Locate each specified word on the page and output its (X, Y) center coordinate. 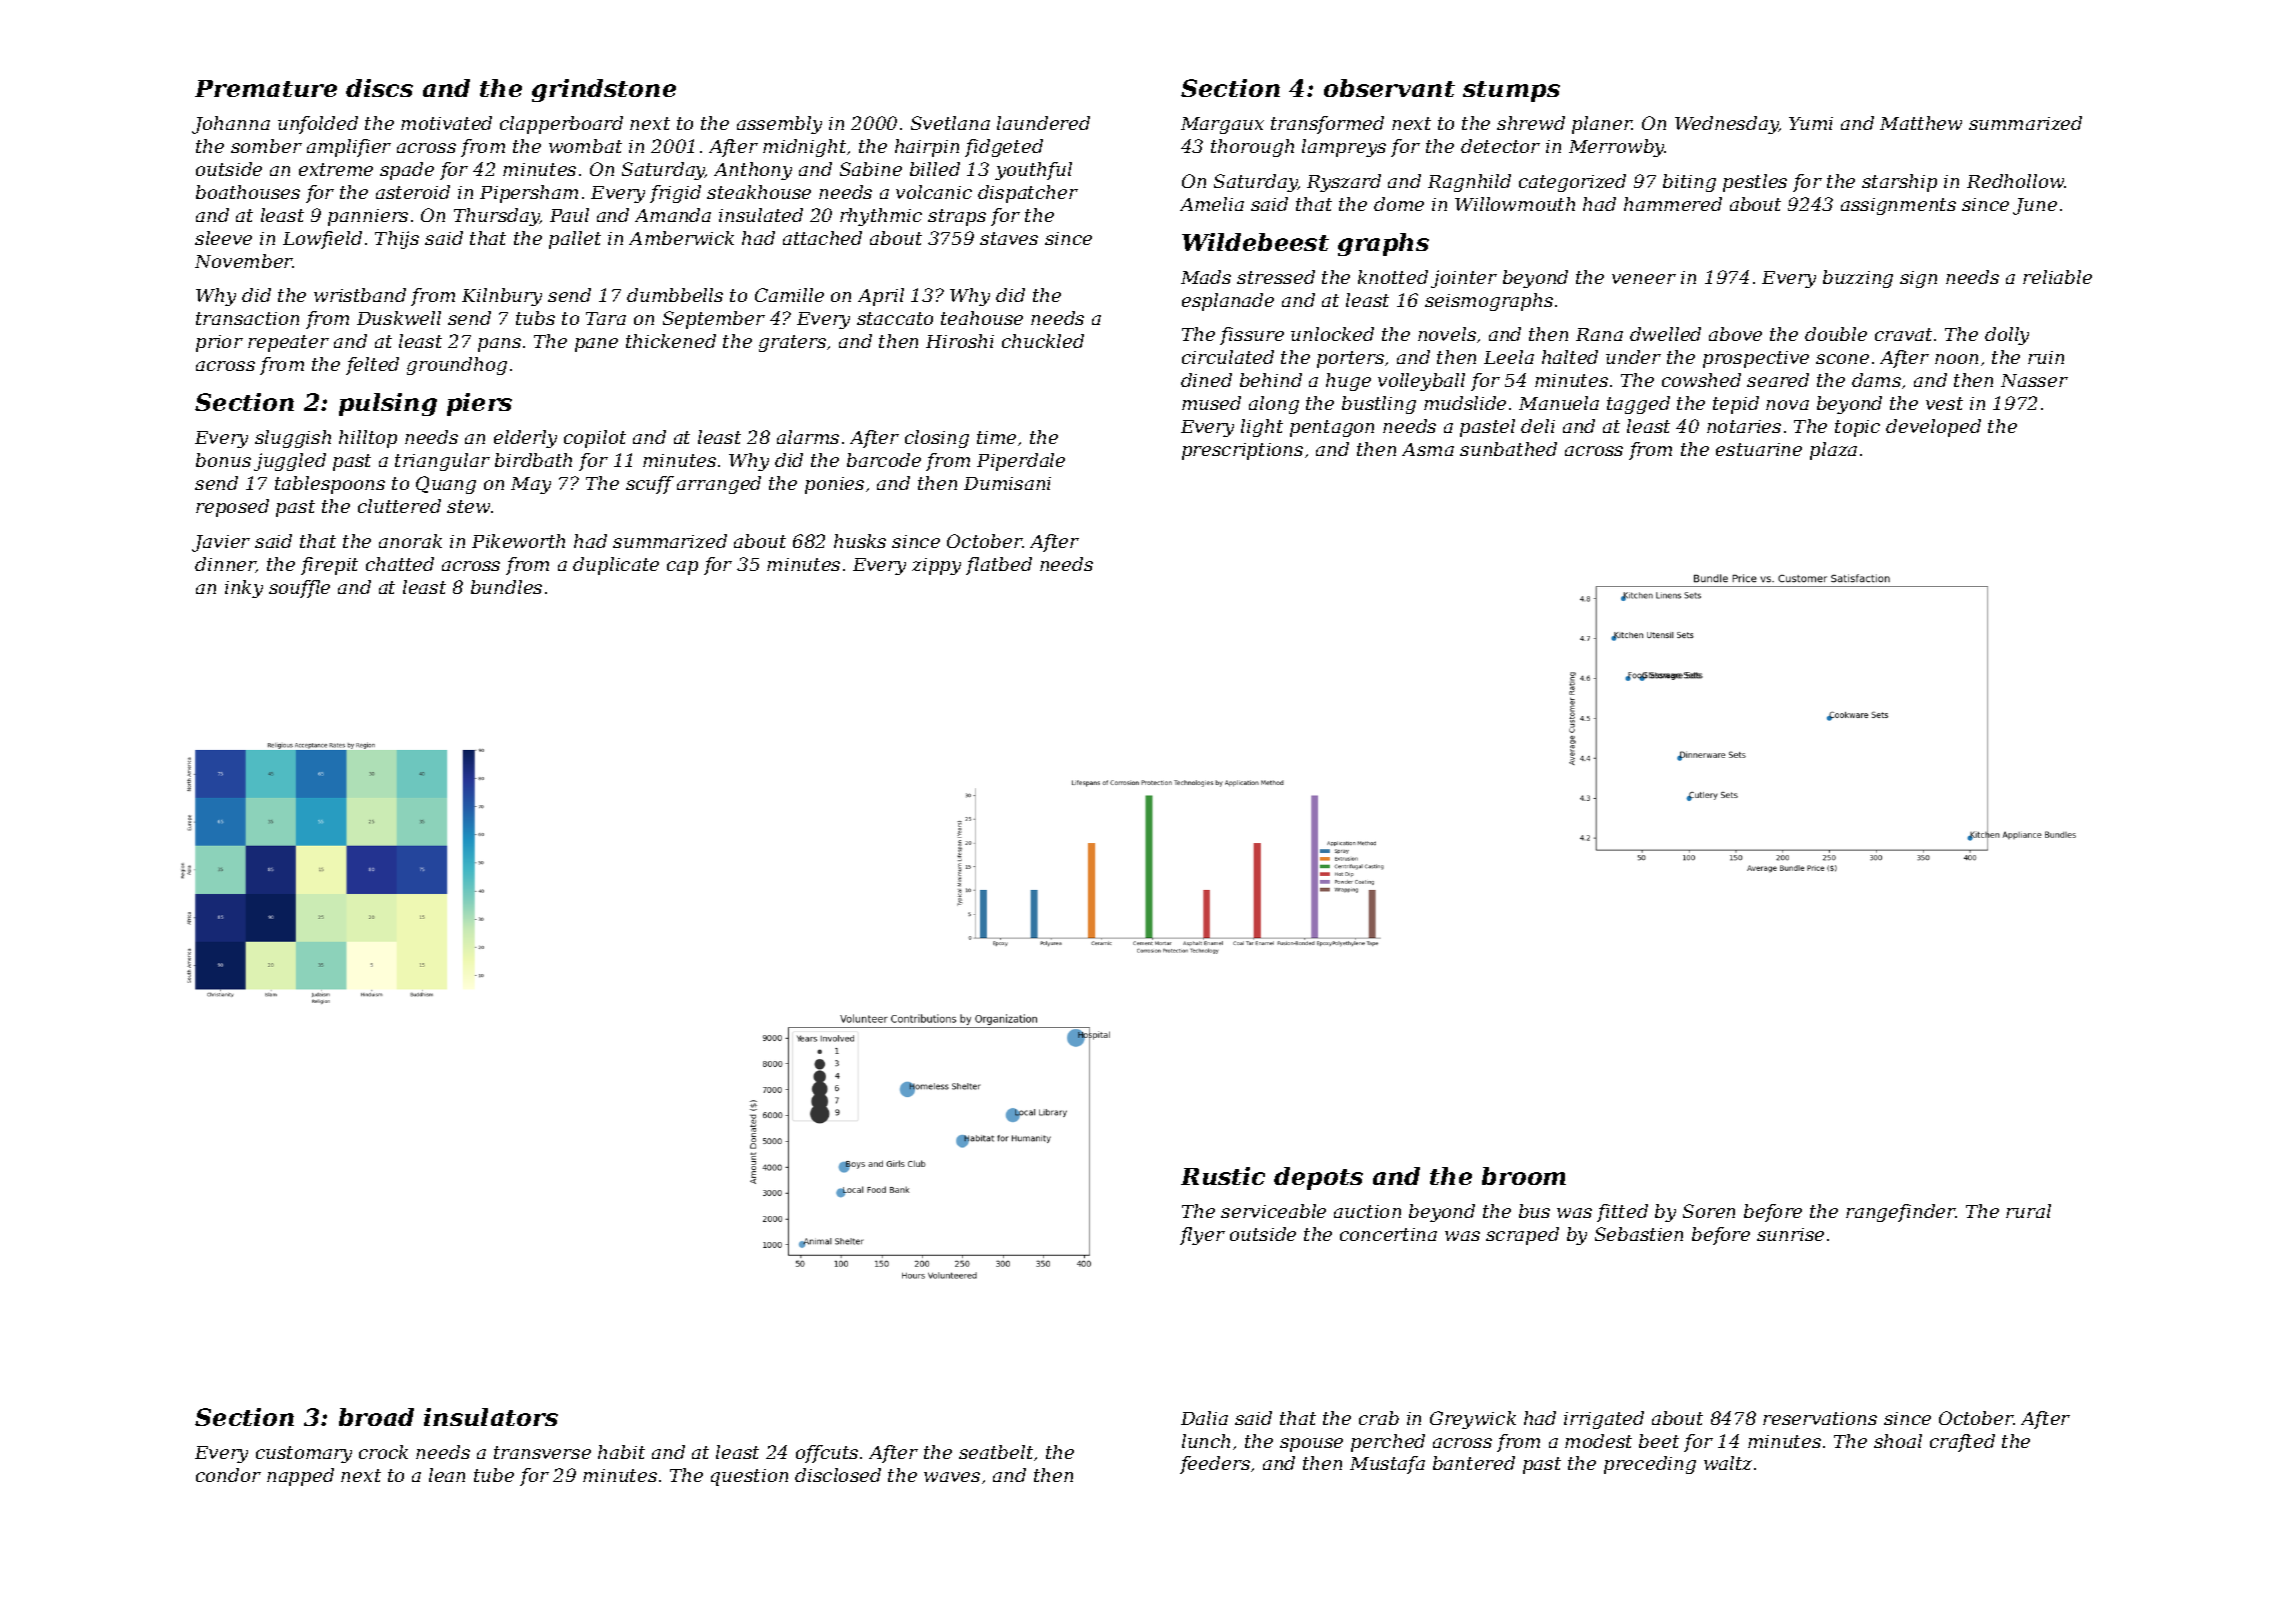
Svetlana (950, 123)
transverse (542, 1452)
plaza (1833, 451)
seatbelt (996, 1452)
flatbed (999, 566)
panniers (368, 217)
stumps (1511, 91)
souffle (299, 589)
